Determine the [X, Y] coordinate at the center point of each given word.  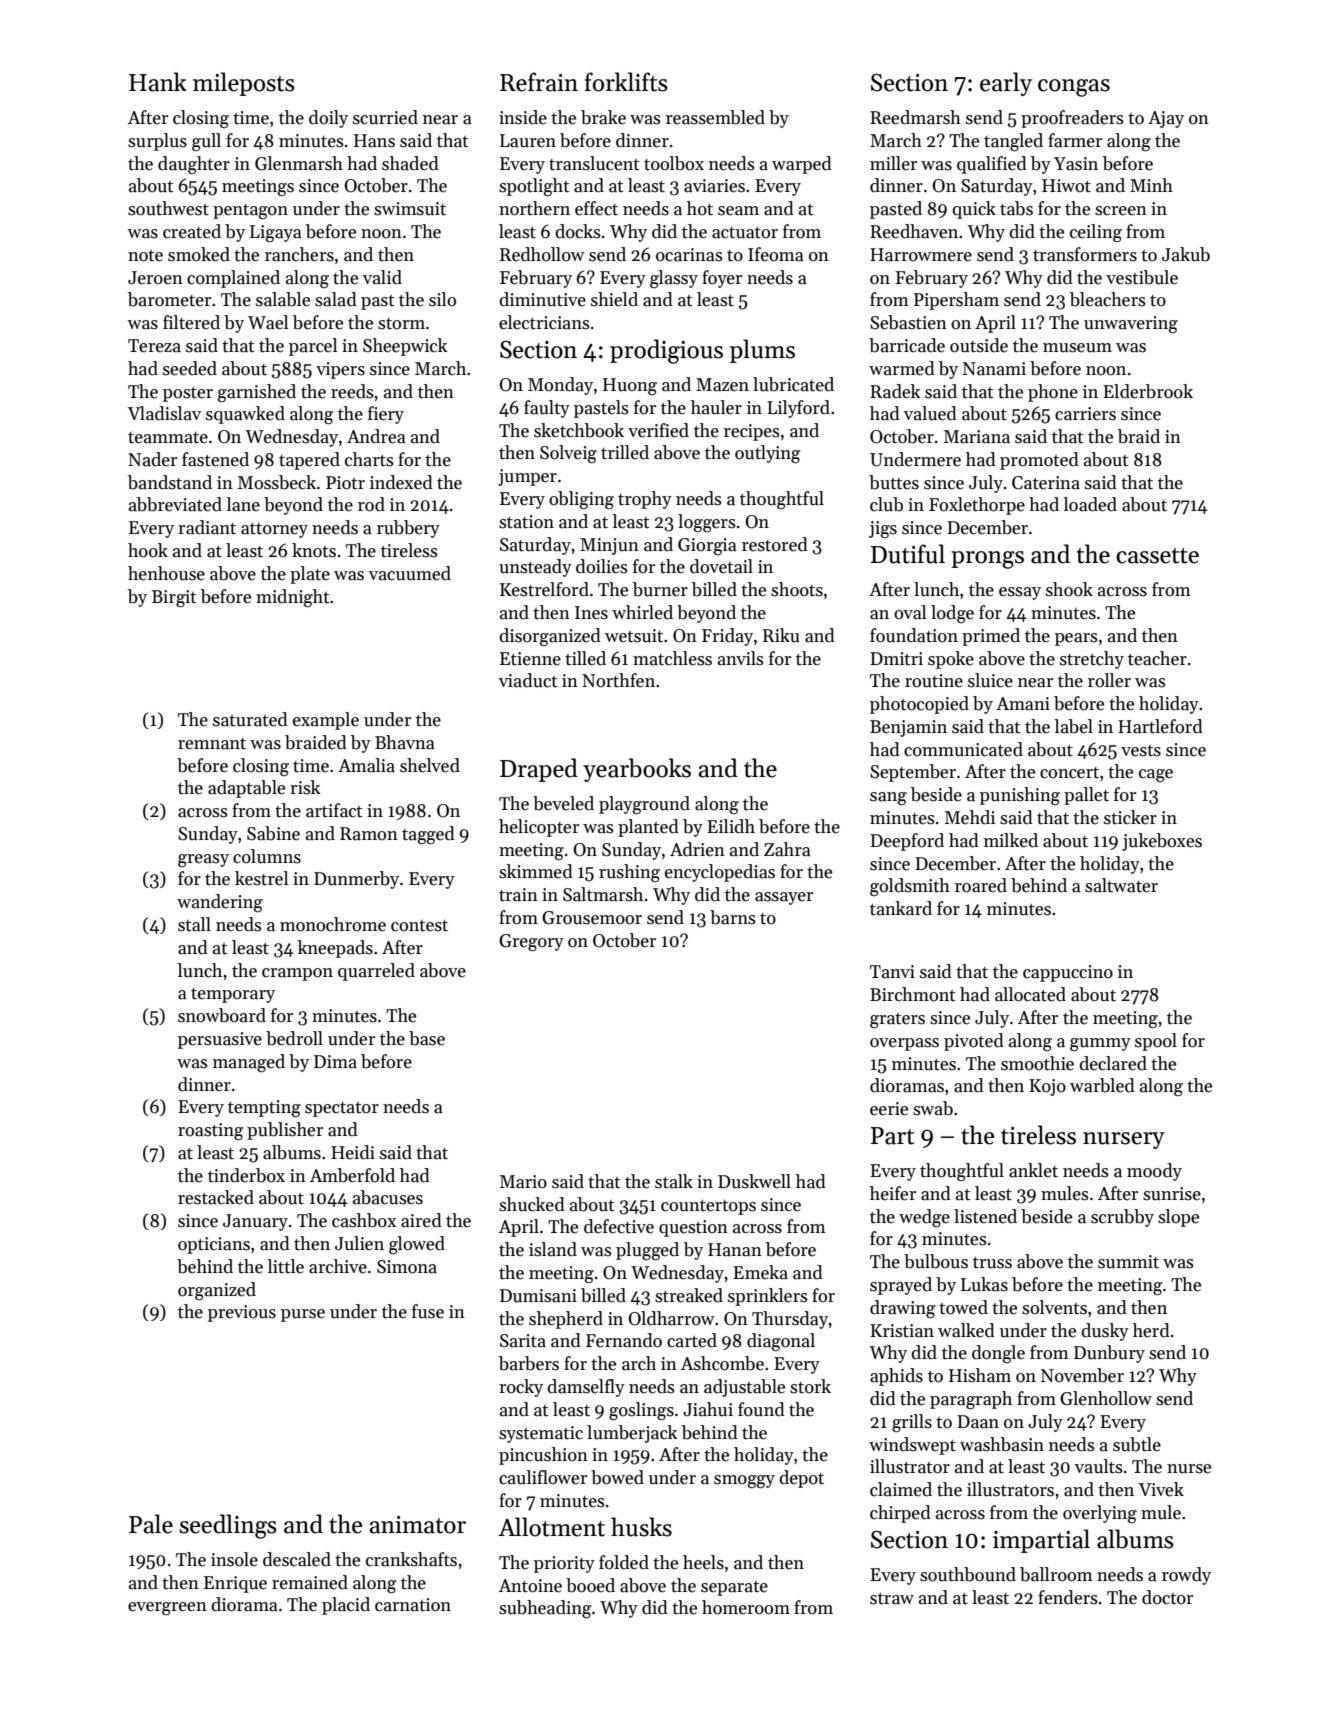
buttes [894, 482]
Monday [560, 386]
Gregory [531, 942]
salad [336, 299]
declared [1113, 1063]
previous [242, 1313]
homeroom [746, 1607]
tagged [428, 835]
